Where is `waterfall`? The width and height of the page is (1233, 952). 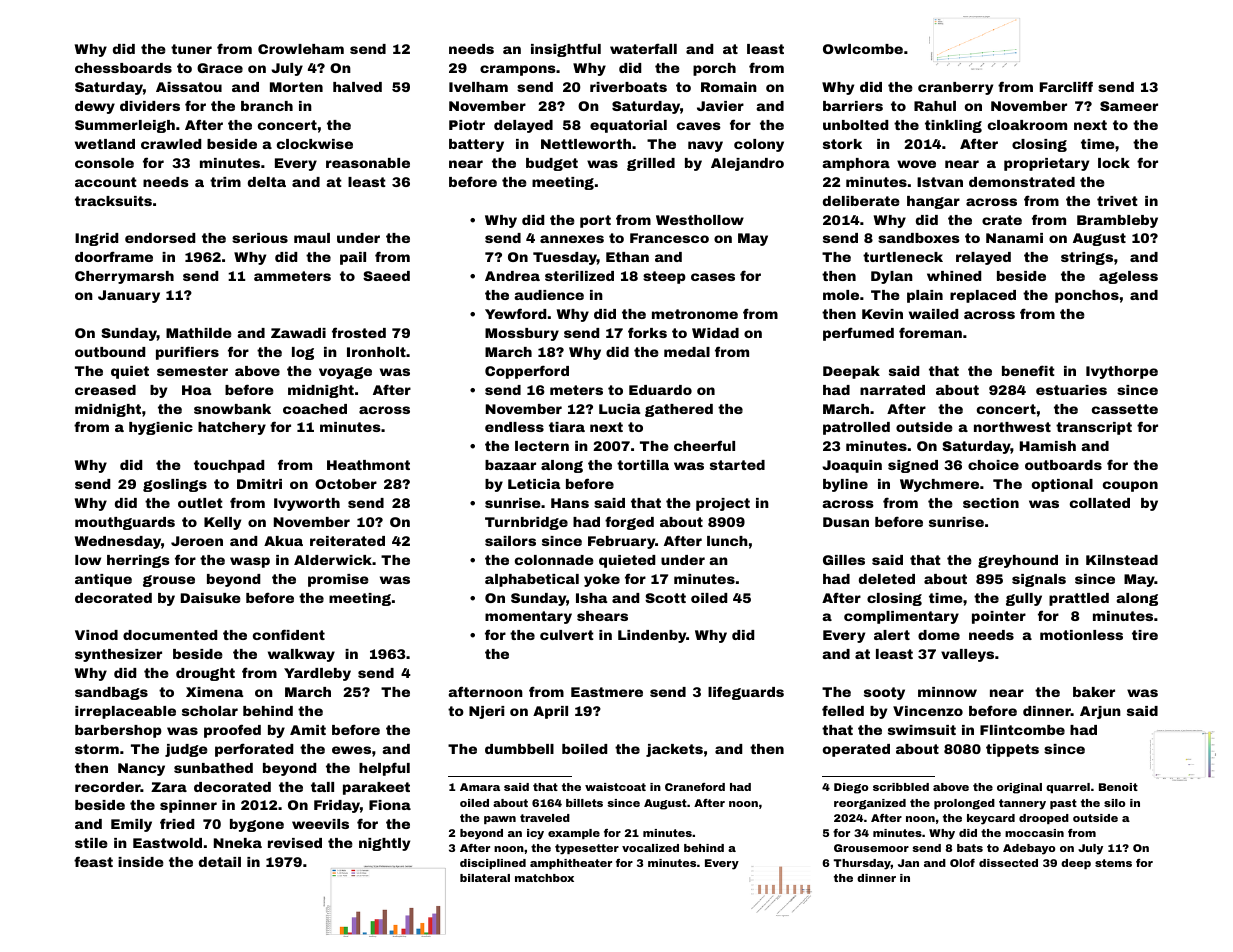 waterfall is located at coordinates (643, 48).
